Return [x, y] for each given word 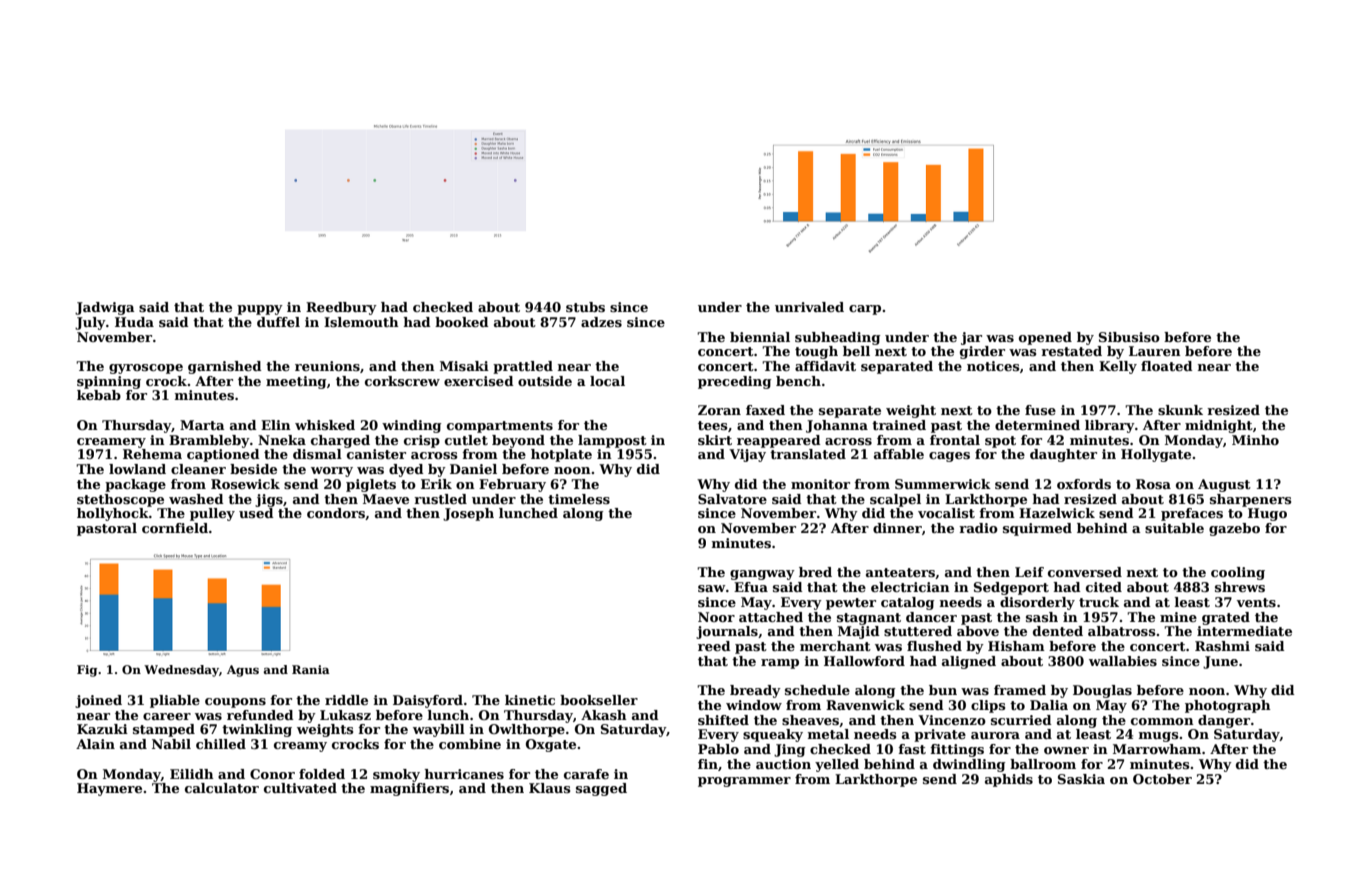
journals [727, 632]
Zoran [719, 410]
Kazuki [102, 729]
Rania [311, 669]
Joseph [468, 514]
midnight [1219, 426]
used [256, 513]
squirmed [1037, 529]
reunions [327, 366]
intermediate [1244, 631]
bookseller [599, 700]
